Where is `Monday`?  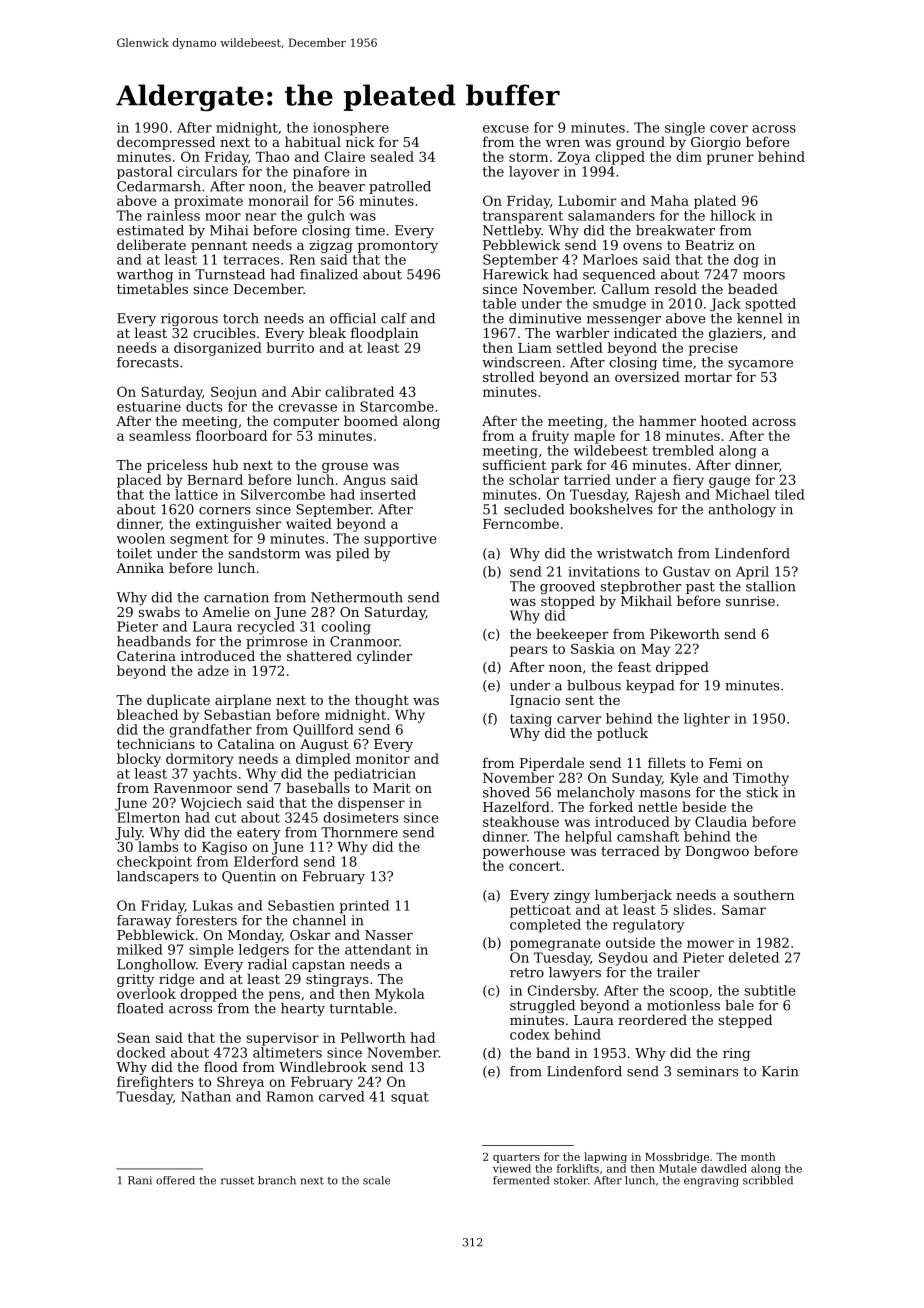 Monday is located at coordinates (255, 936).
